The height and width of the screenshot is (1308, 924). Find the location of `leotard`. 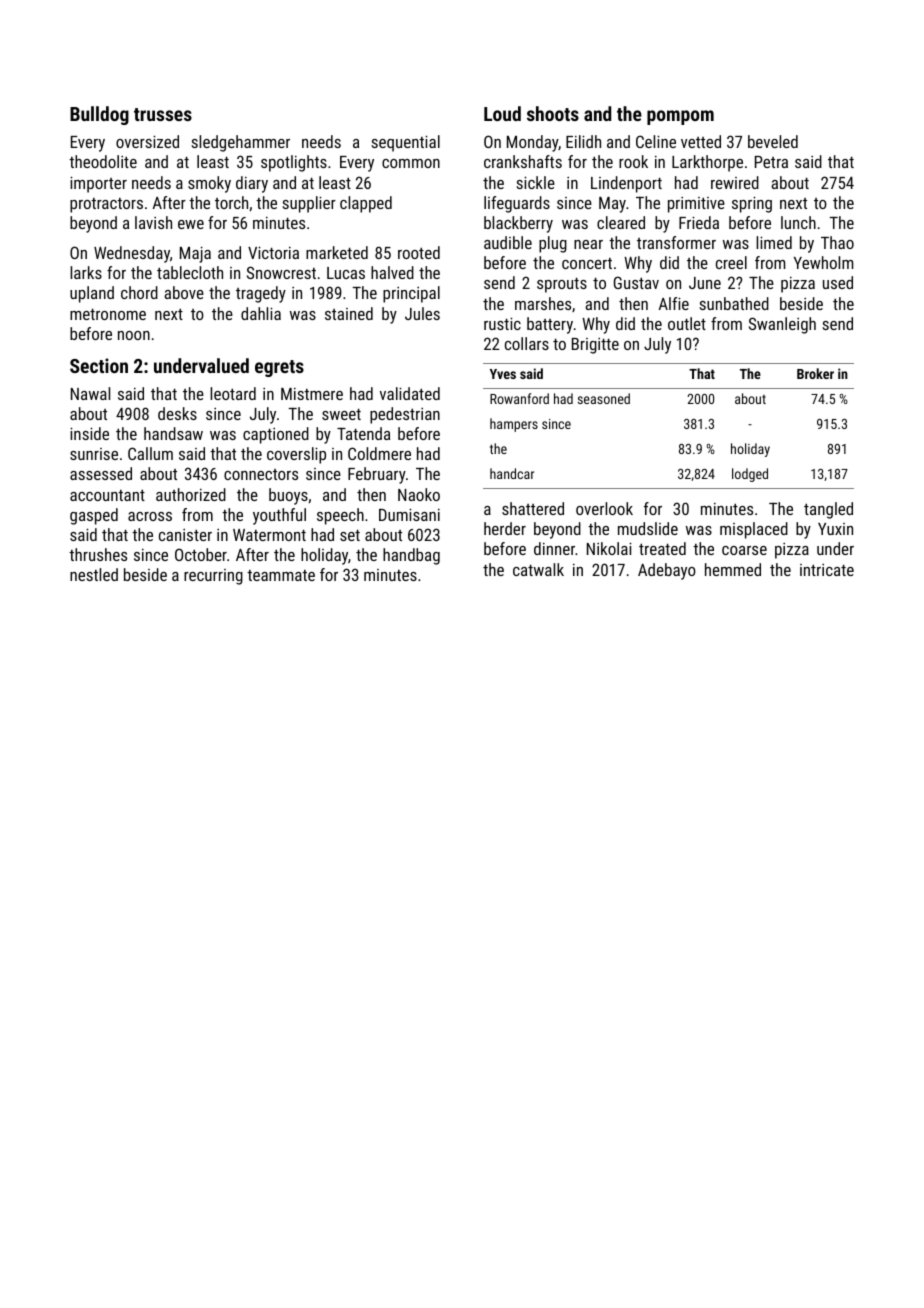

leotard is located at coordinates (233, 393).
